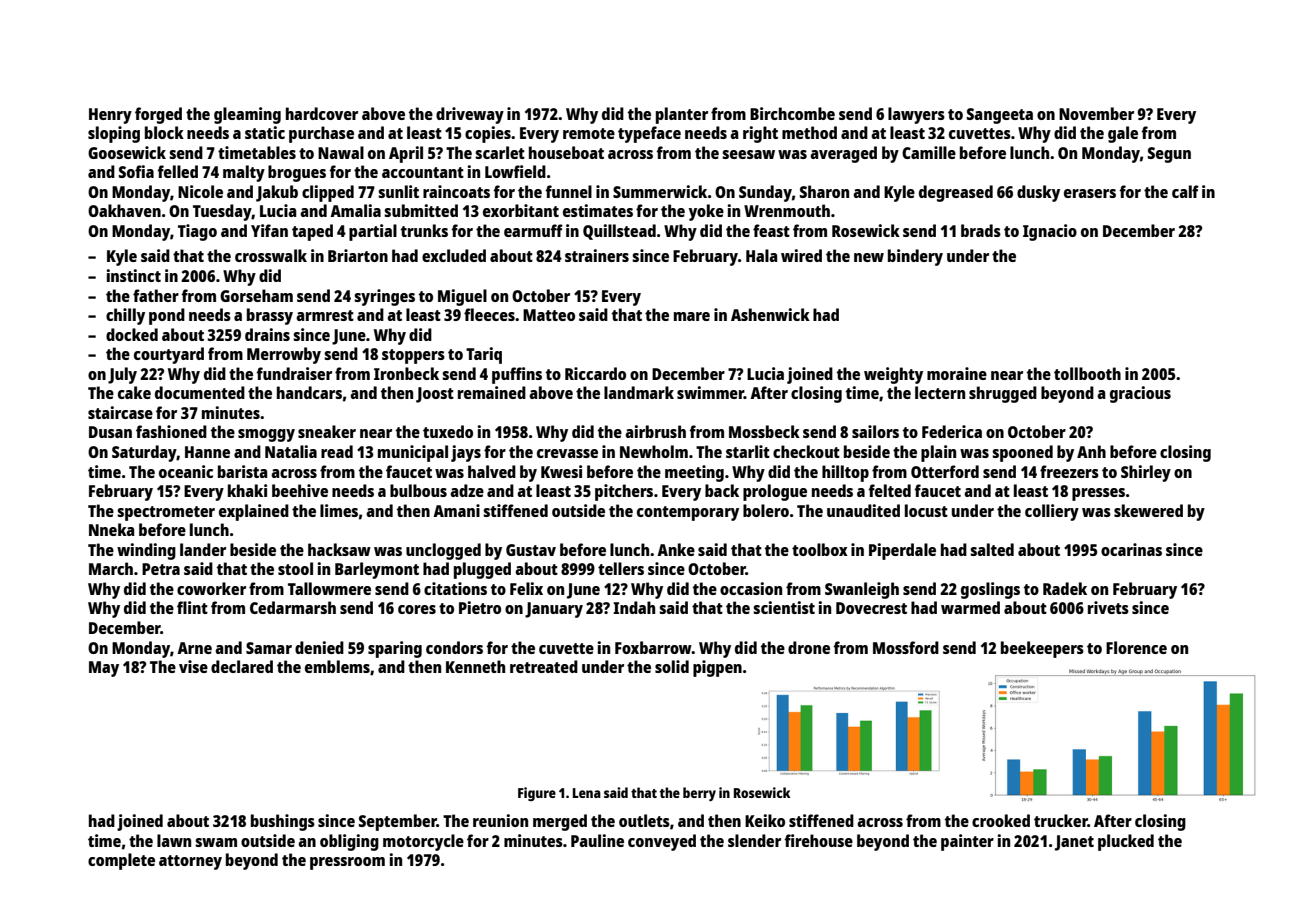  I want to click on rivets, so click(1108, 607).
